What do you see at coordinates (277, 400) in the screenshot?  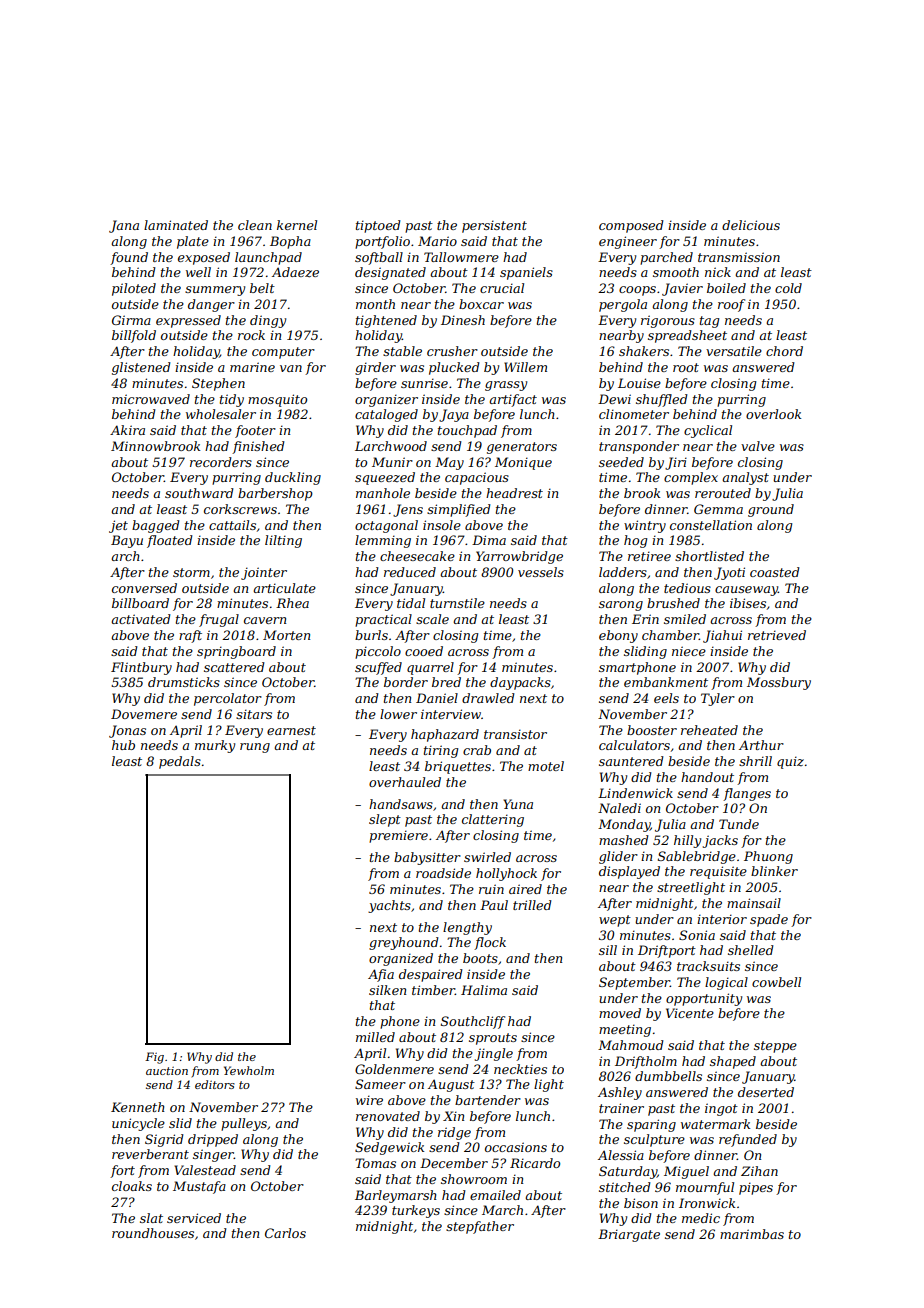 I see `mosquito` at bounding box center [277, 400].
